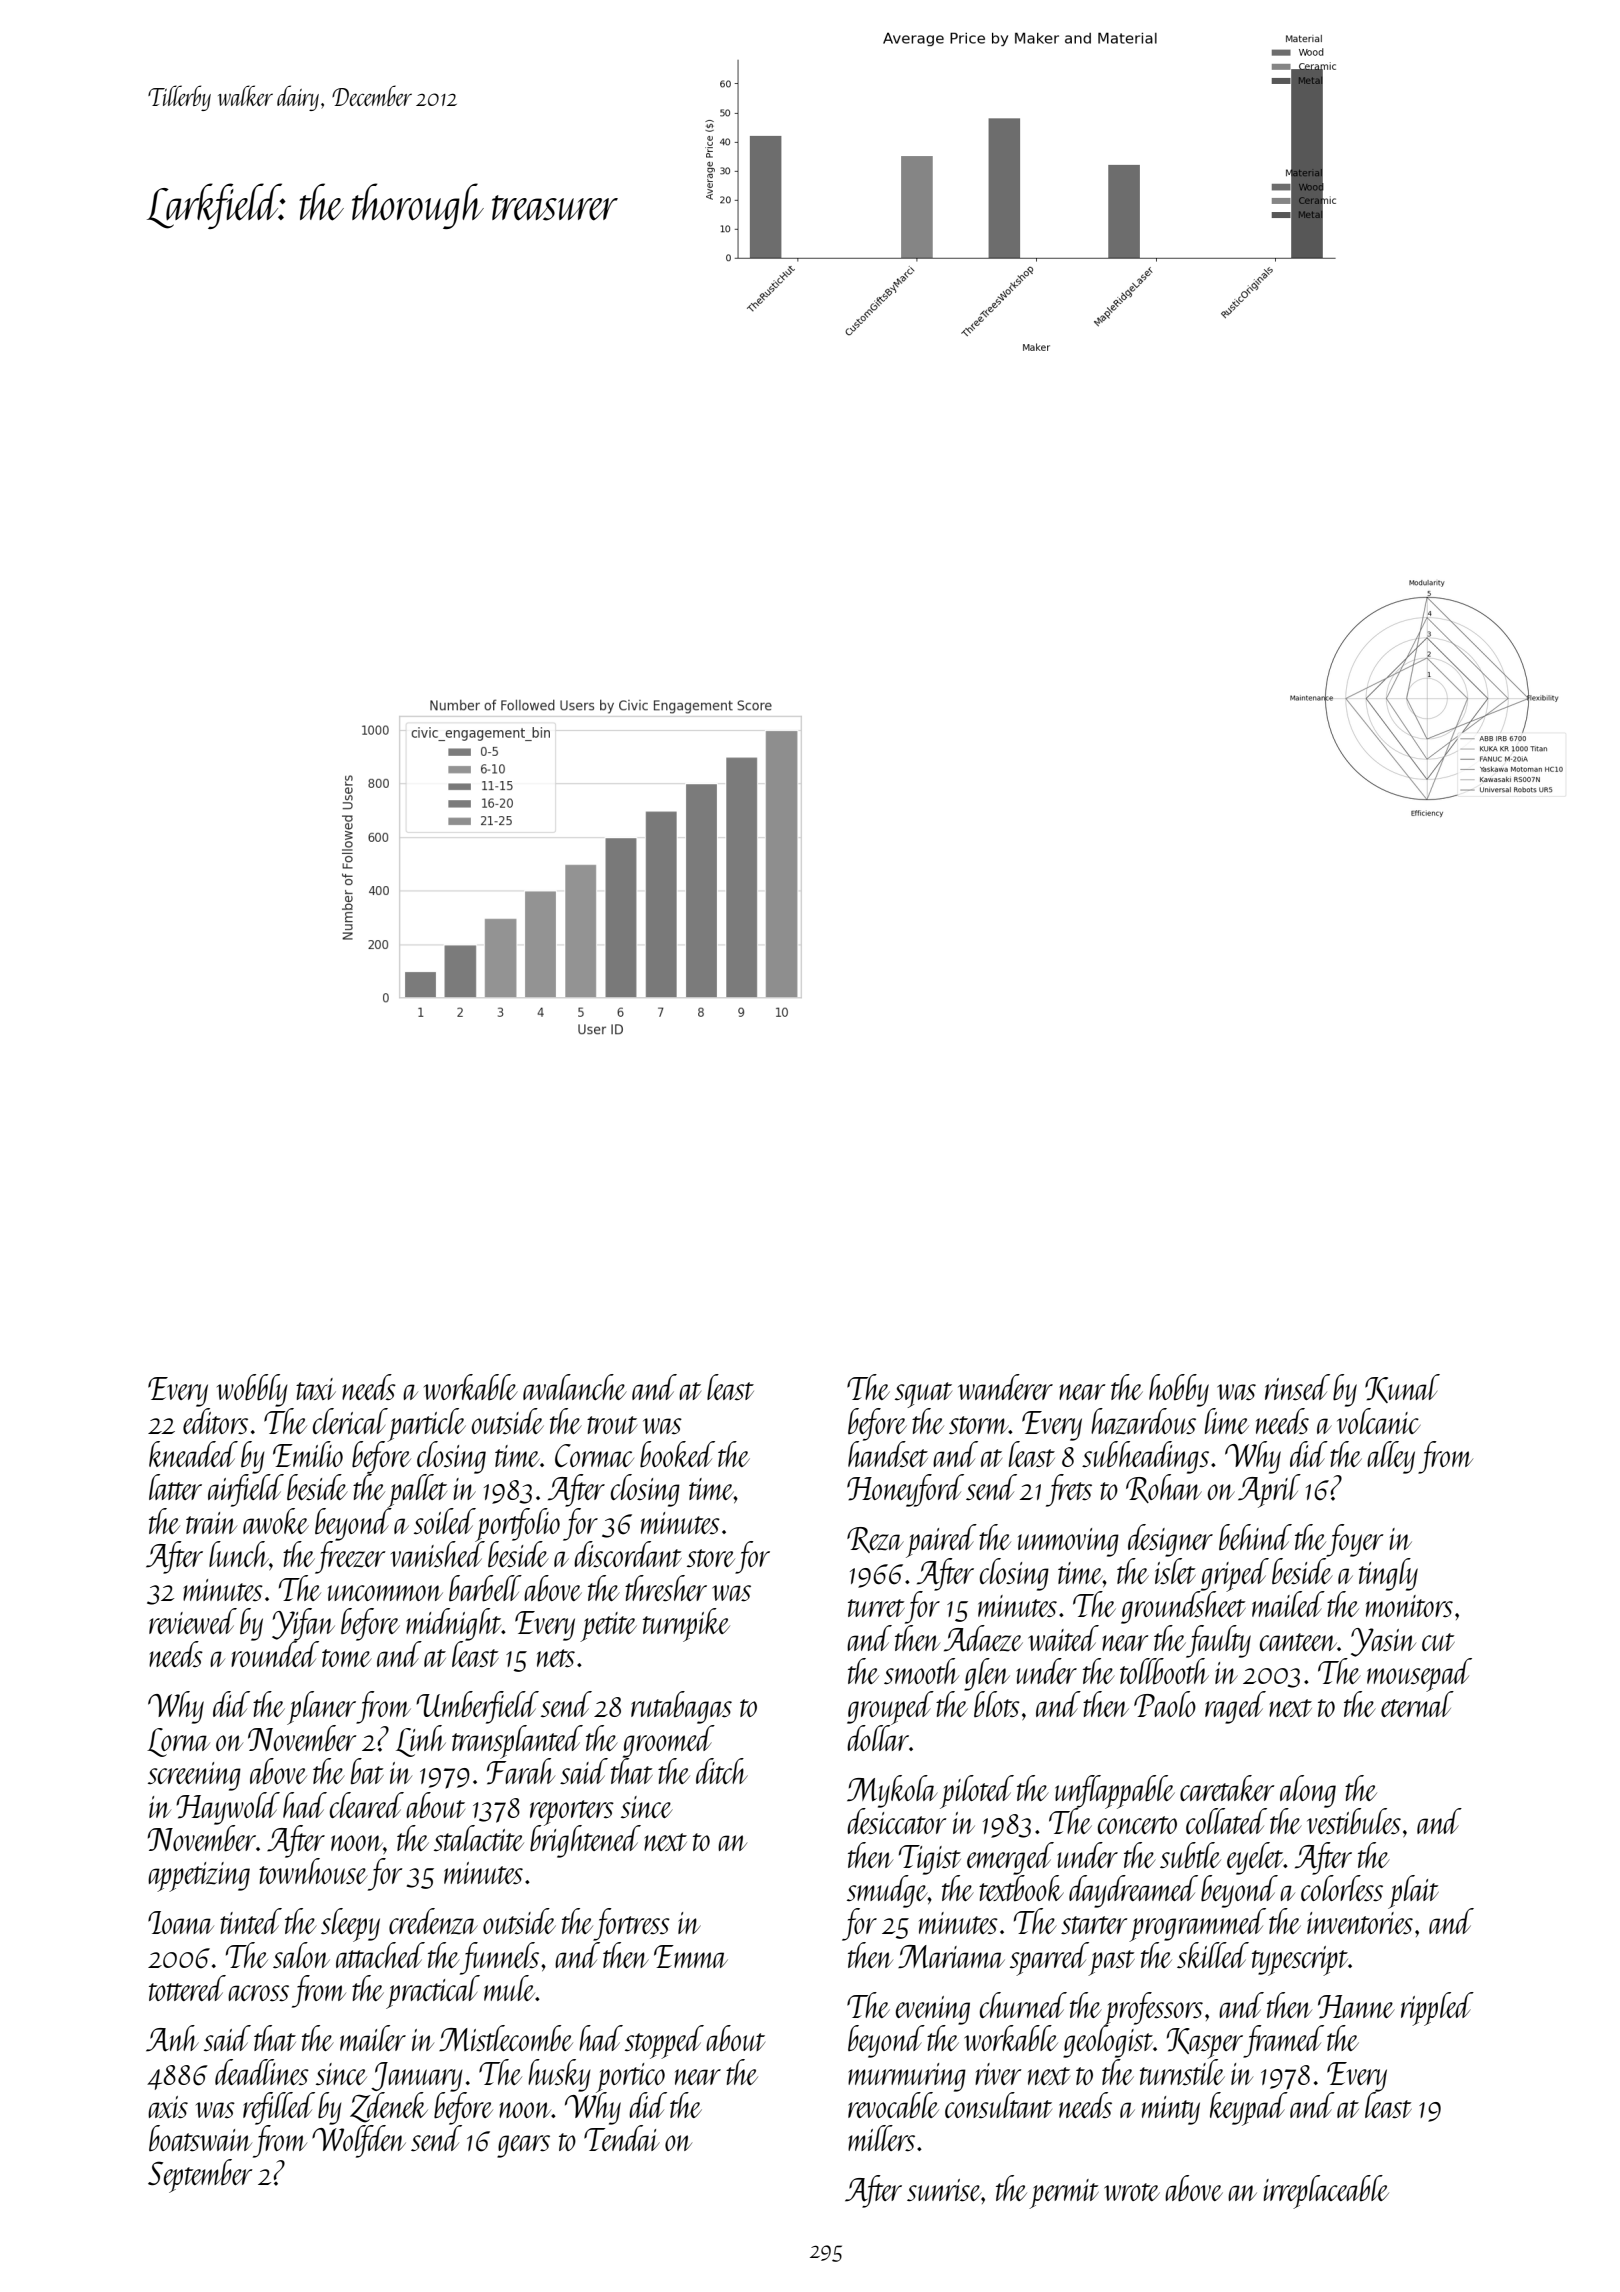 This page has width=1620, height=2292. What do you see at coordinates (977, 1792) in the page?
I see `piloted` at bounding box center [977, 1792].
